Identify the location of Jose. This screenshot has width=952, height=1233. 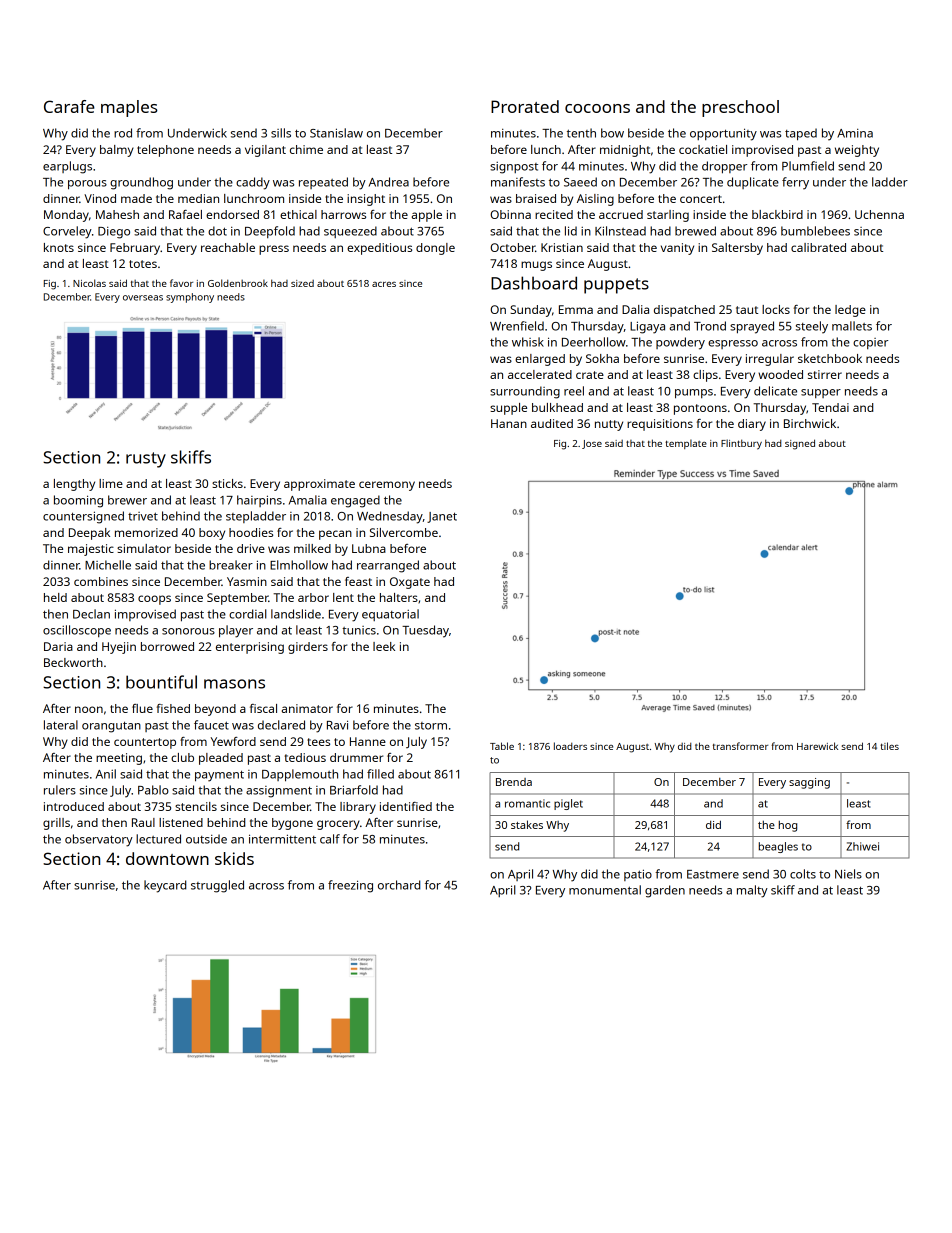
(592, 444).
